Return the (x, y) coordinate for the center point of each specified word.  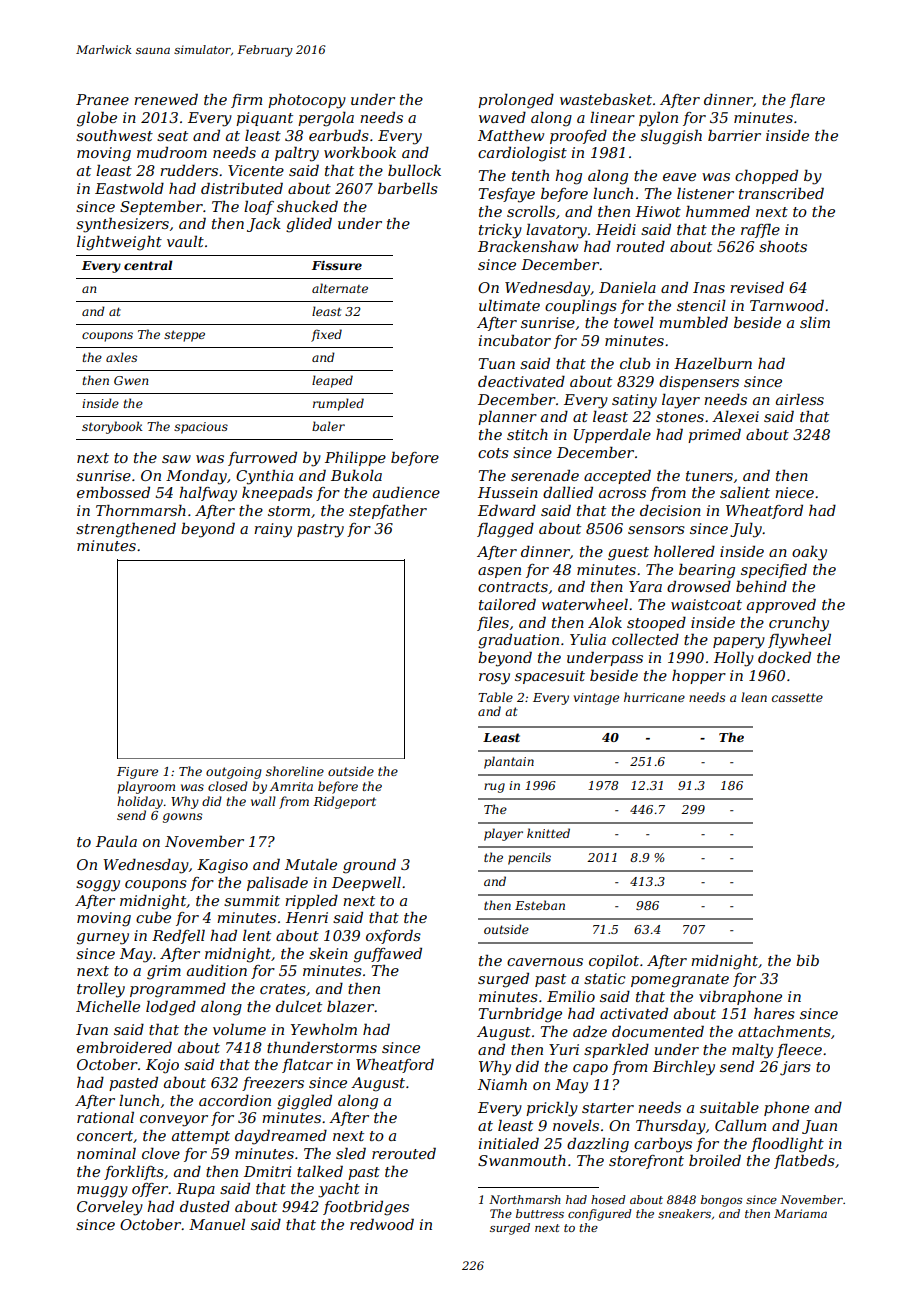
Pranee (102, 99)
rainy (273, 530)
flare (807, 100)
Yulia (588, 639)
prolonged (516, 101)
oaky (809, 553)
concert (105, 1136)
